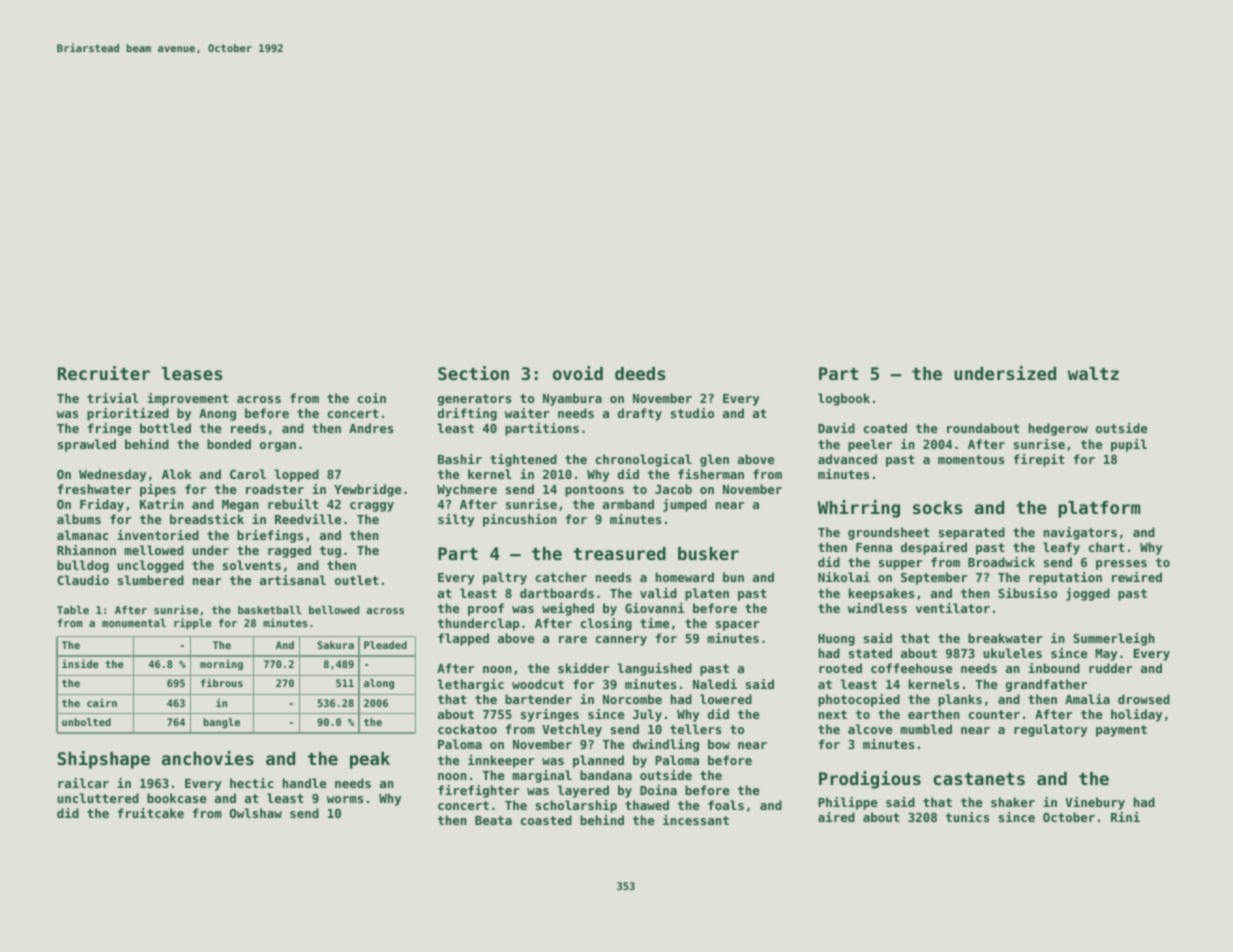  What do you see at coordinates (1129, 445) in the screenshot?
I see `pupil` at bounding box center [1129, 445].
